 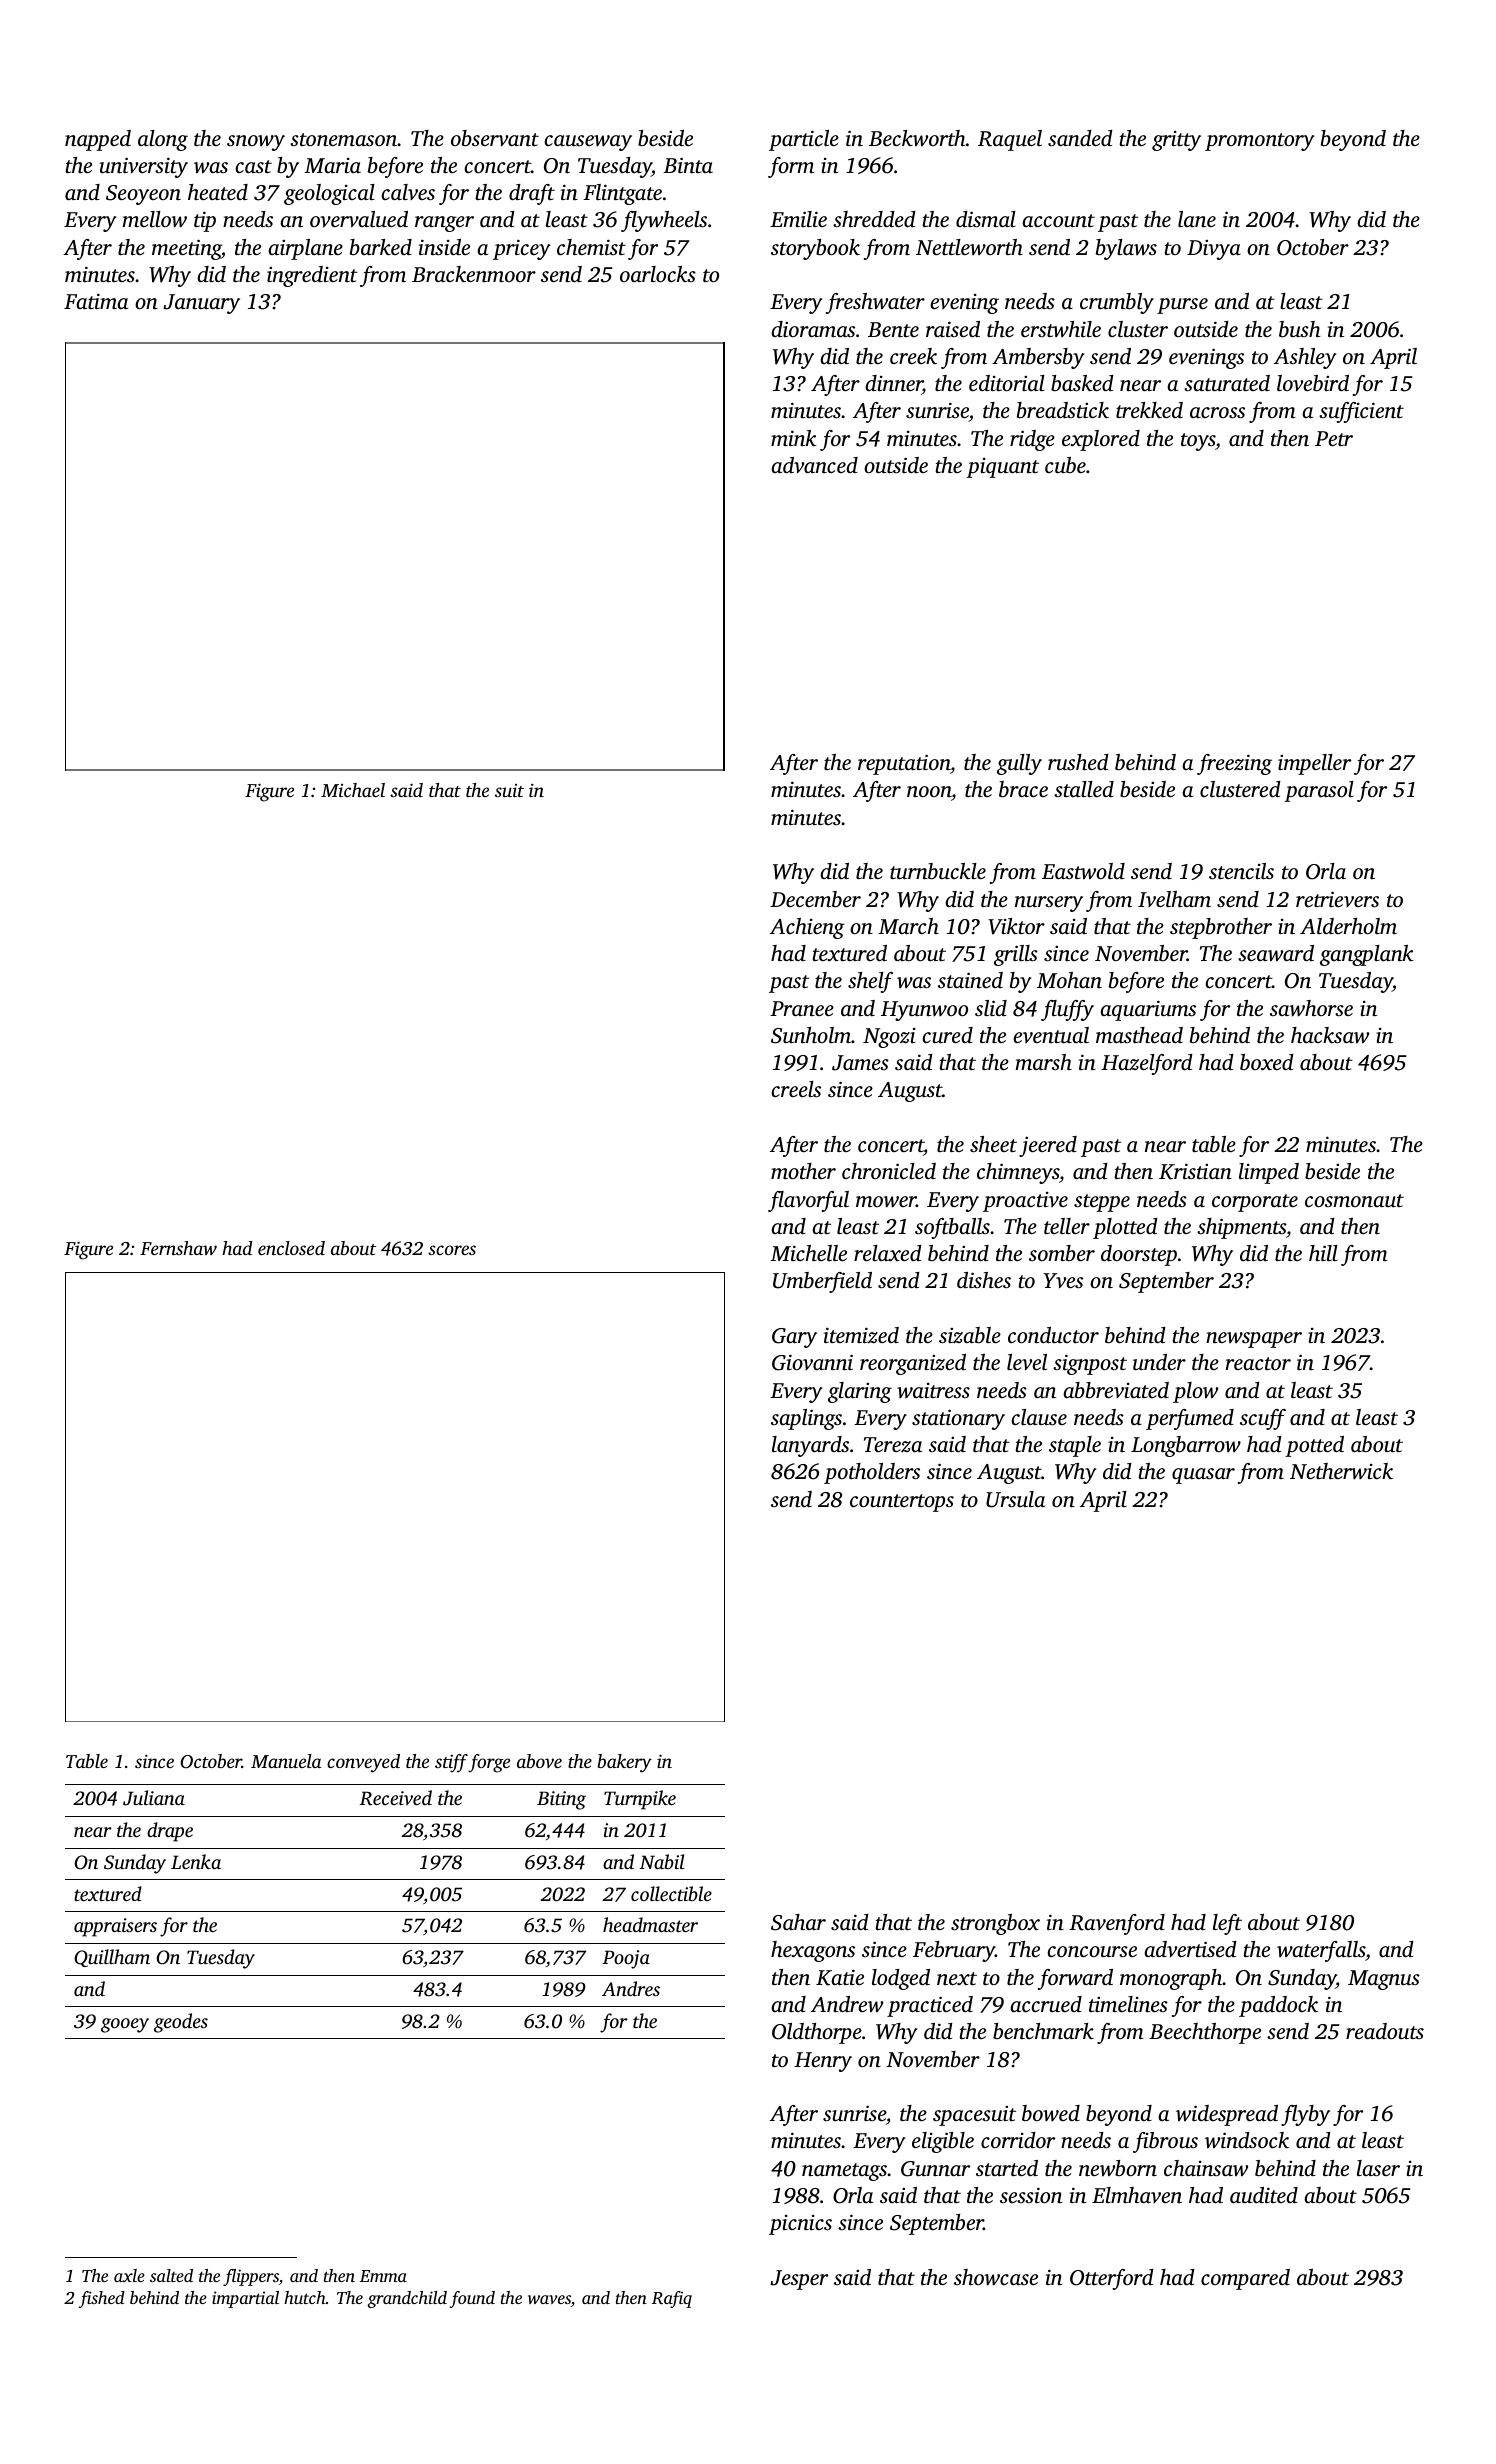 What do you see at coordinates (804, 140) in the screenshot?
I see `particle` at bounding box center [804, 140].
